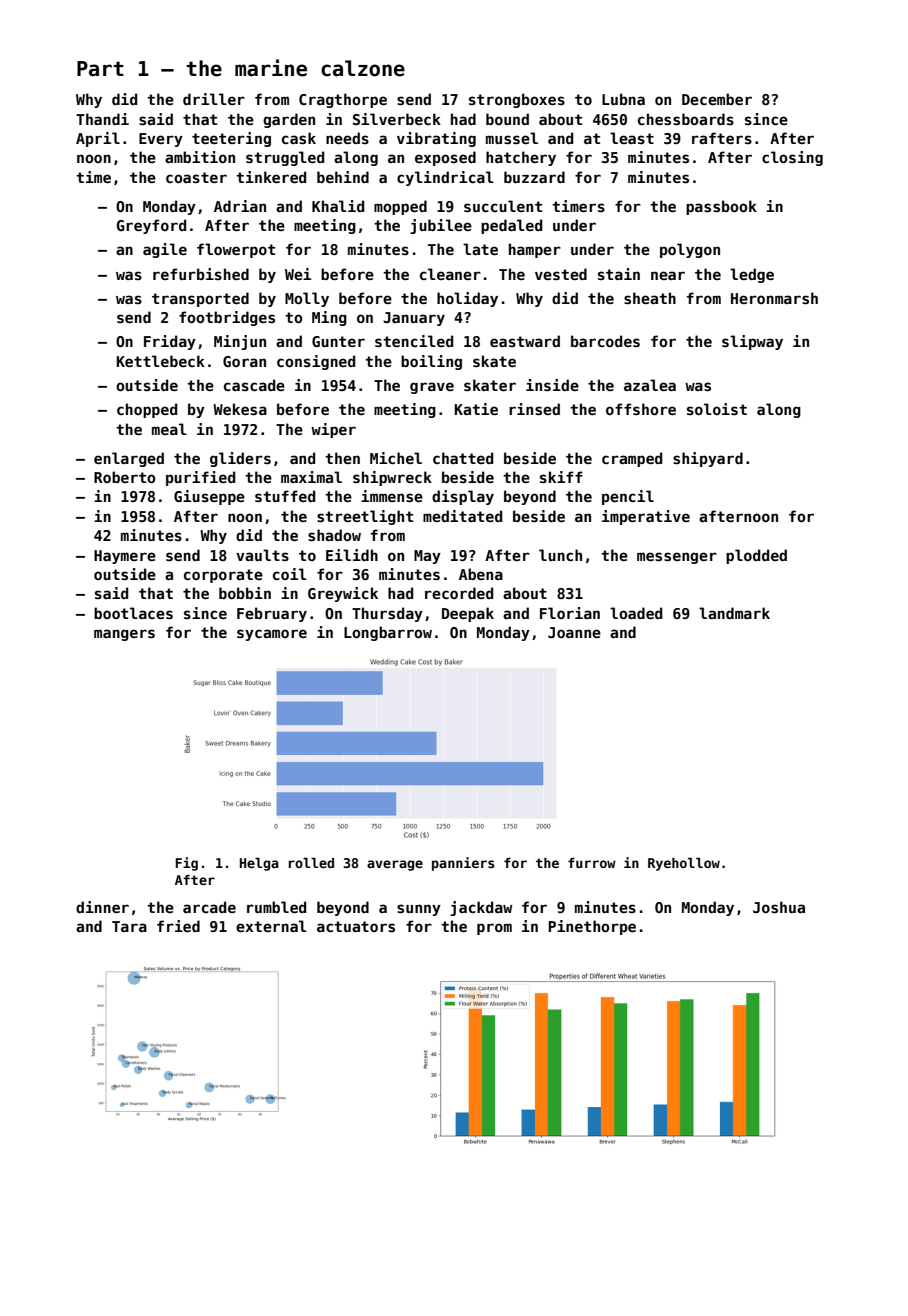  I want to click on least, so click(632, 138).
